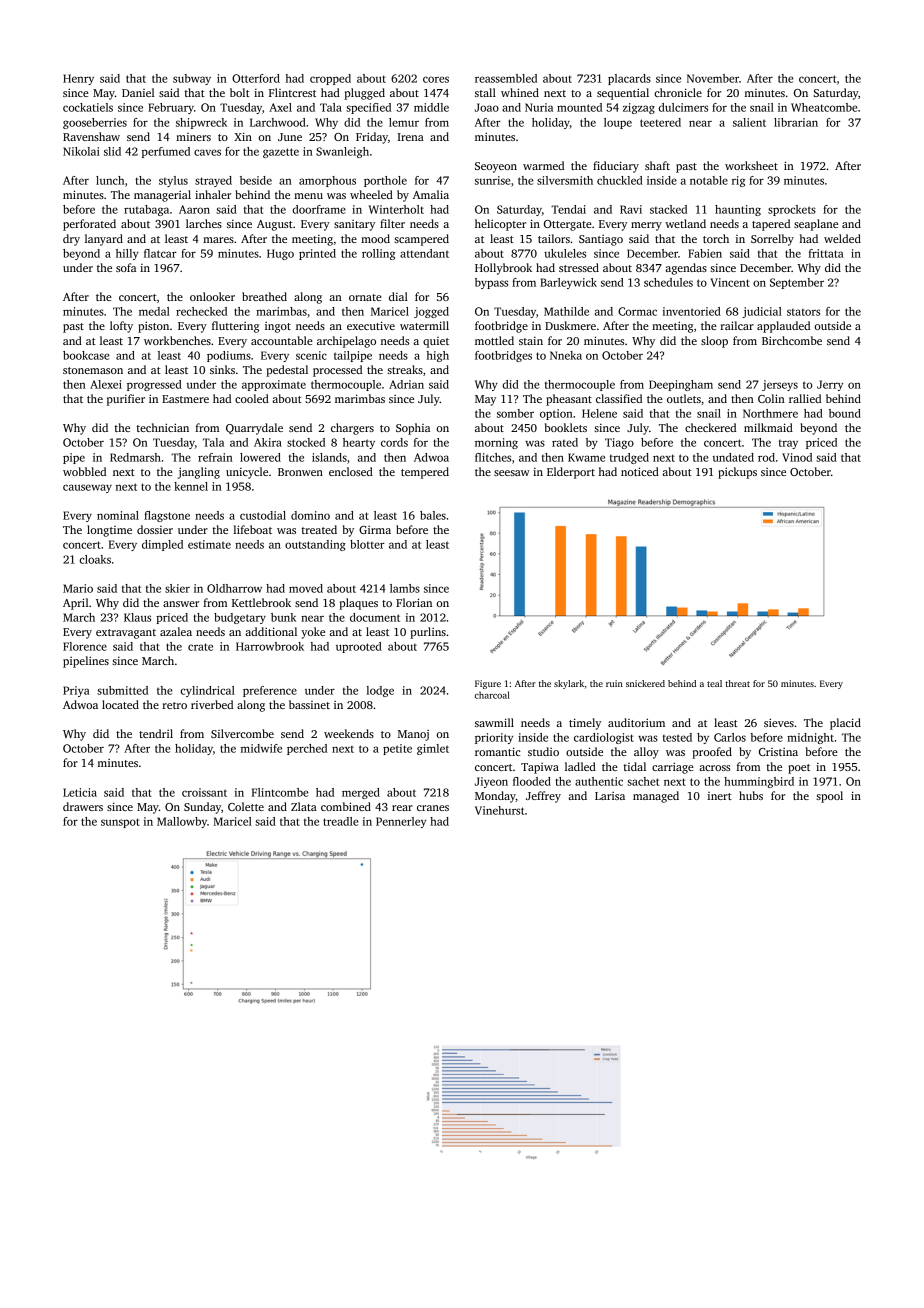  Describe the element at coordinates (256, 78) in the document. I see `Otterford` at that location.
